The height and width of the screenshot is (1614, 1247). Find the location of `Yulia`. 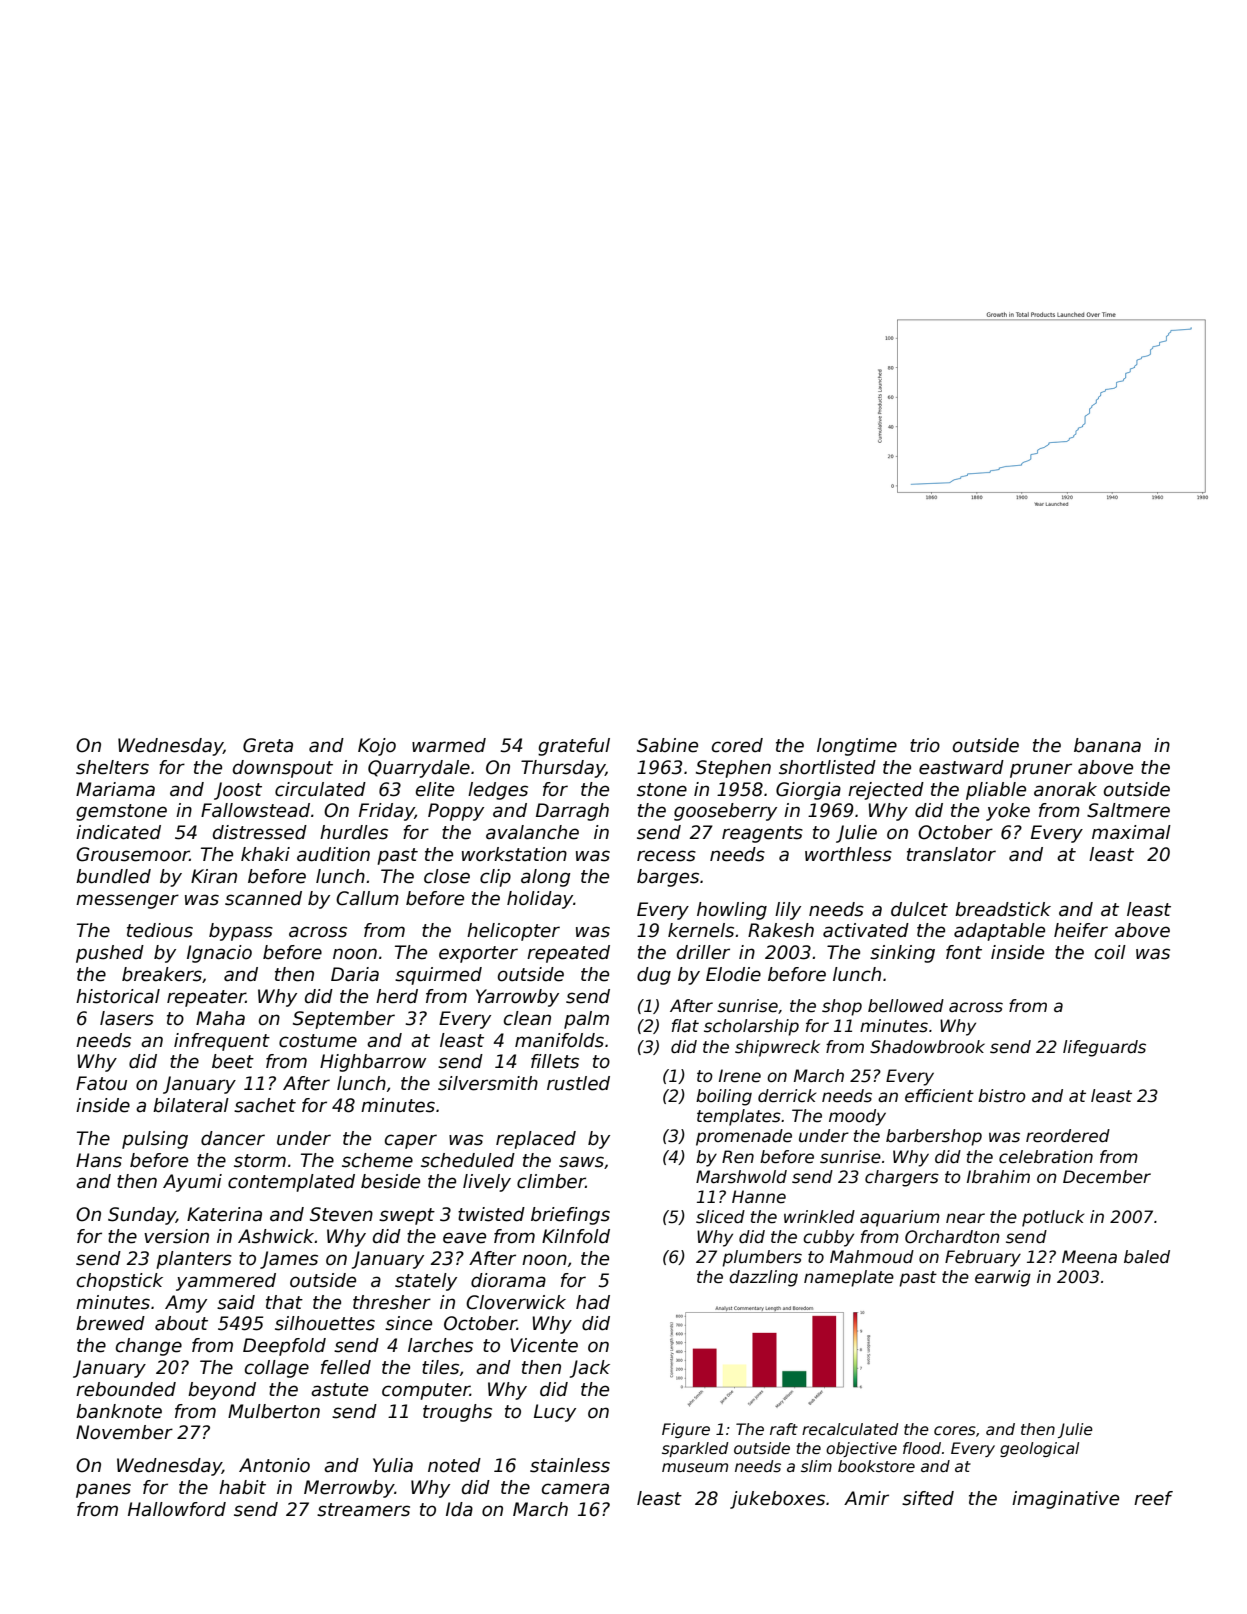

Yulia is located at coordinates (393, 1465).
